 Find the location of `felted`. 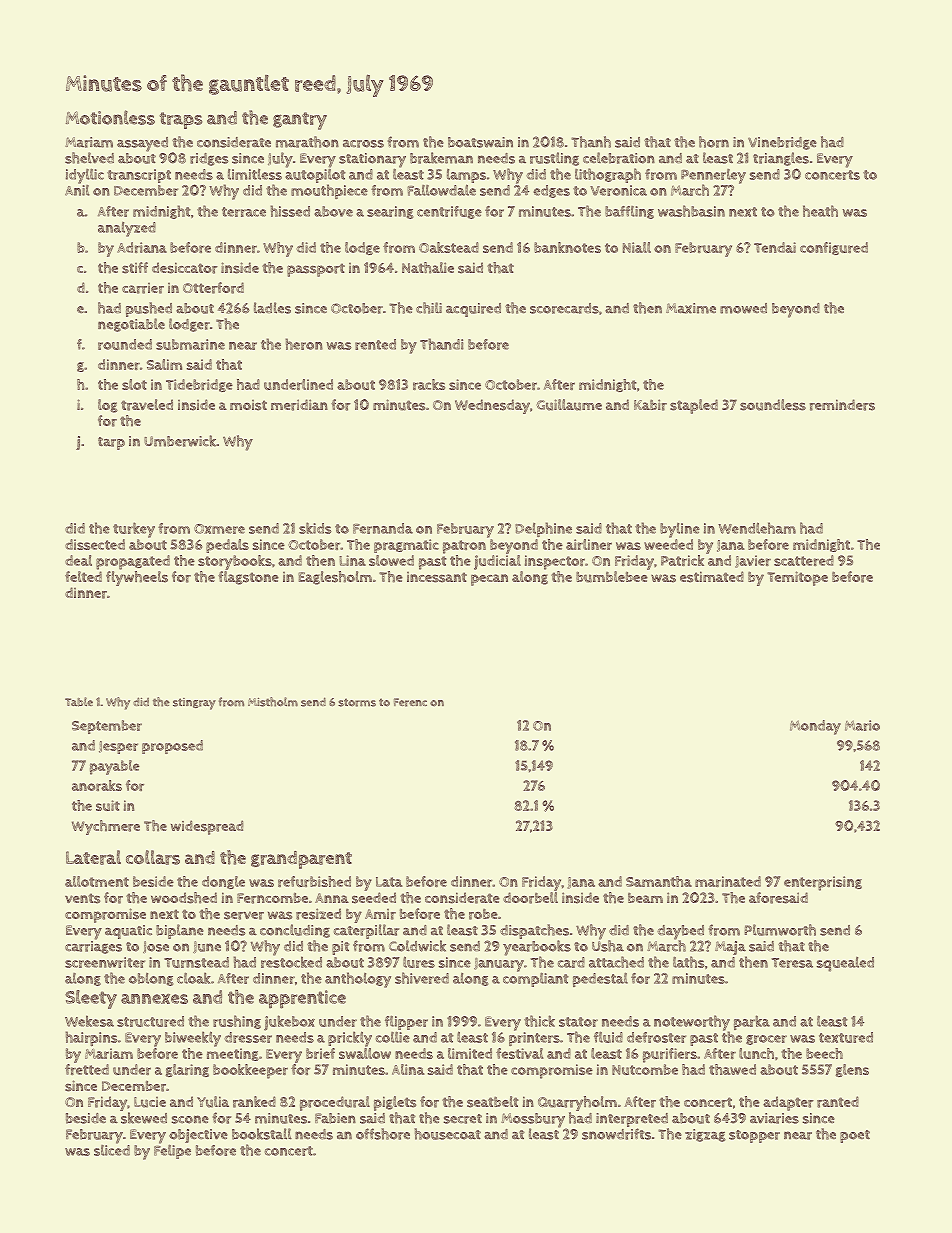

felted is located at coordinates (83, 576).
